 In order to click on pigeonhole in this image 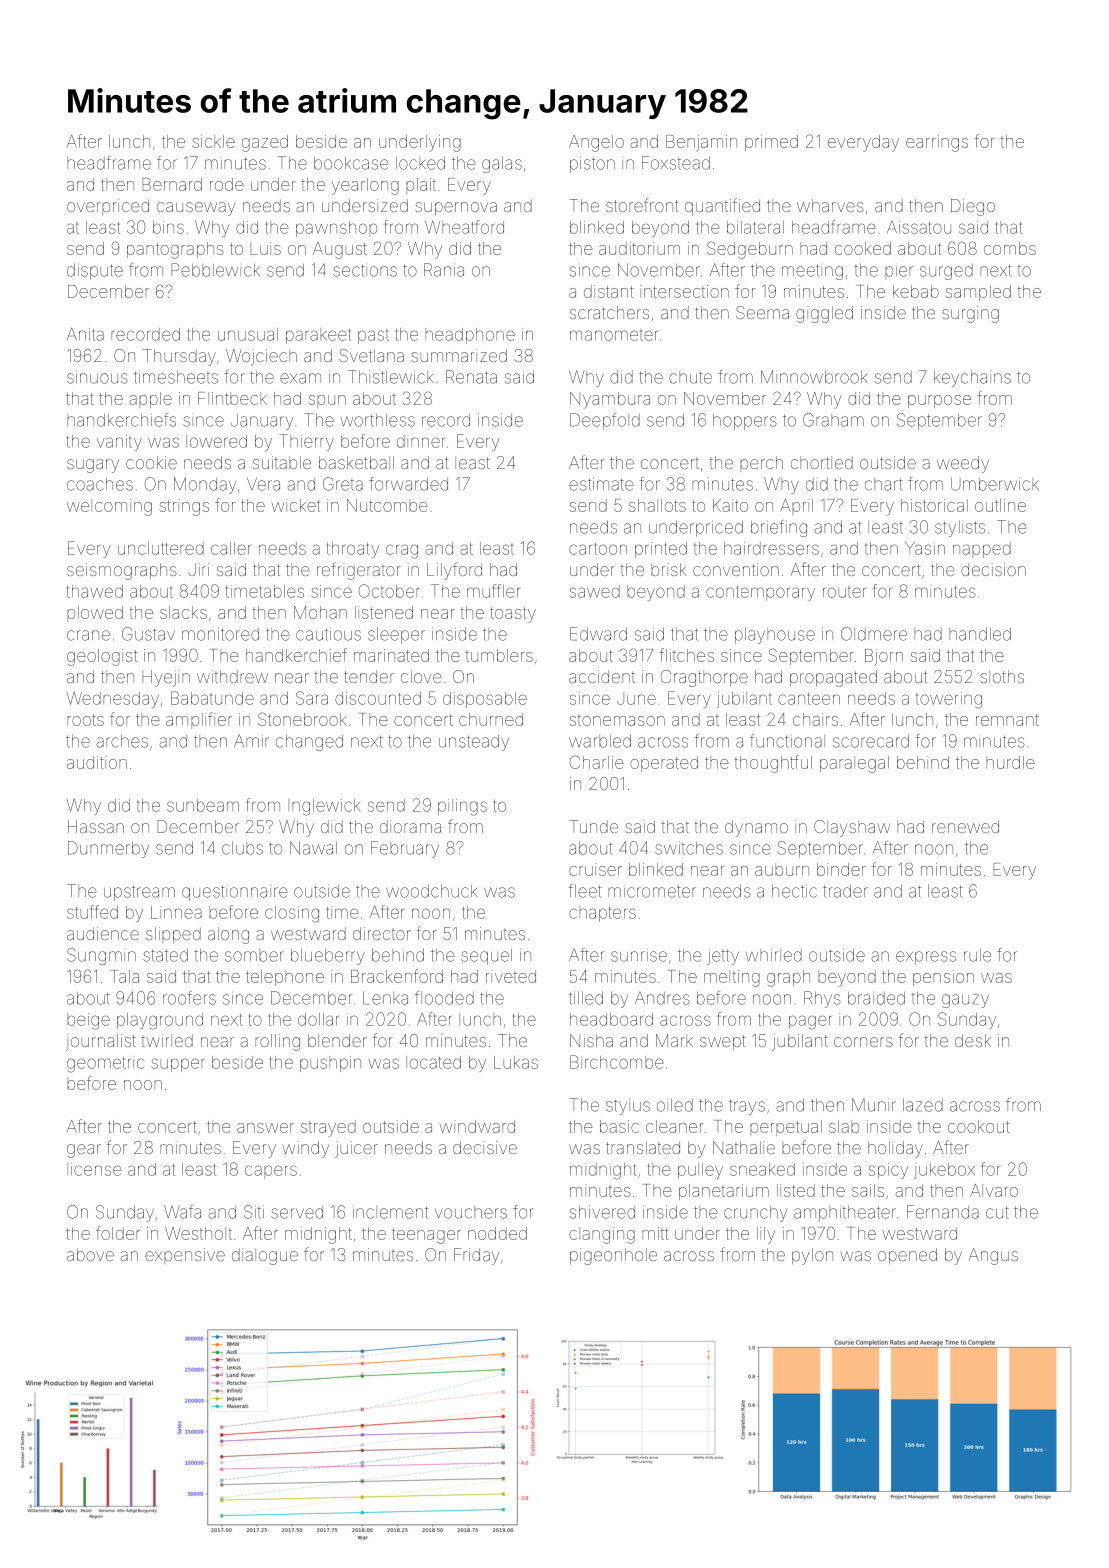, I will do `click(613, 1256)`.
